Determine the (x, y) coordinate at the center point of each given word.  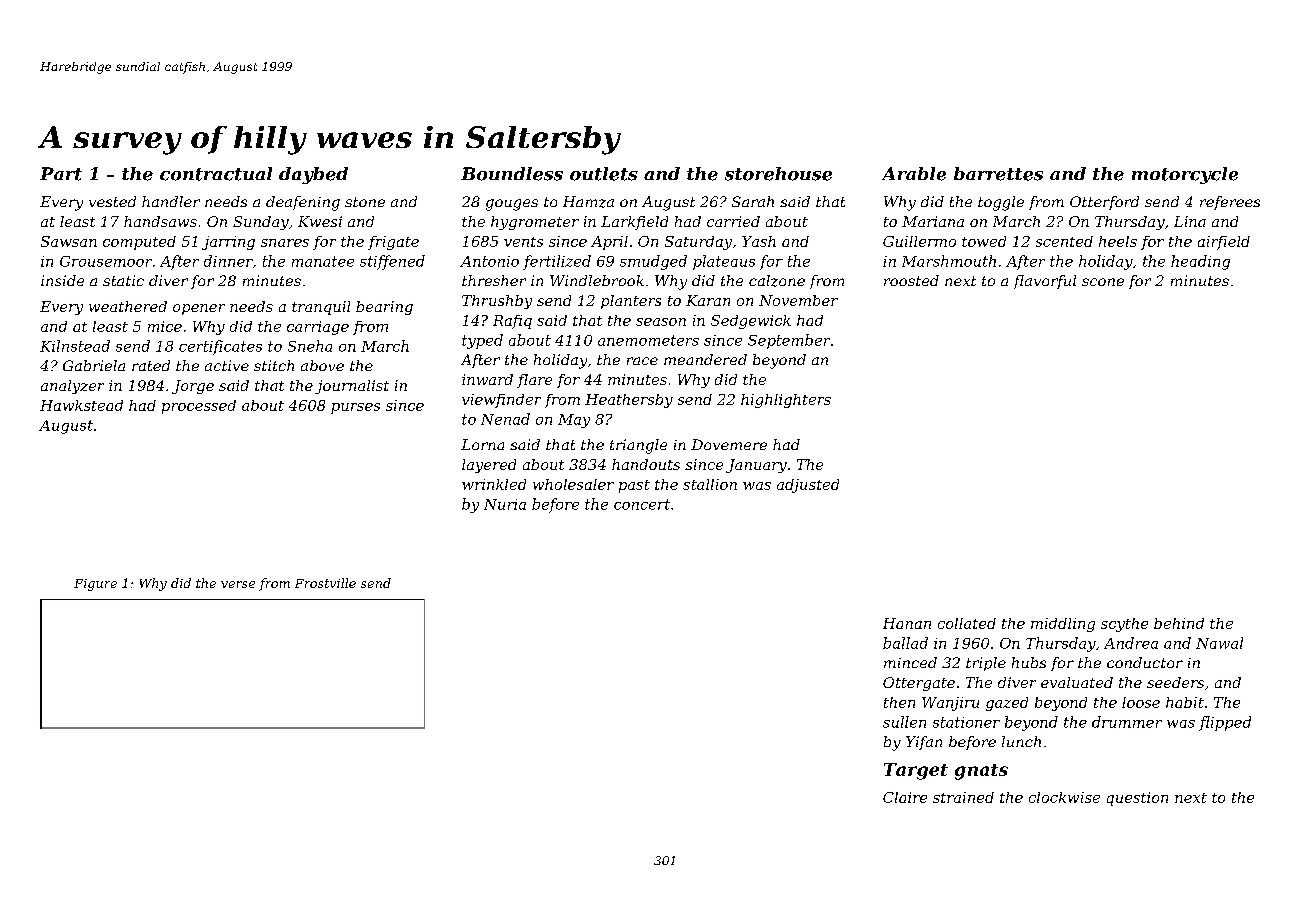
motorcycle (1185, 175)
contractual (216, 174)
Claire (905, 797)
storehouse (778, 174)
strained (963, 797)
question (1137, 799)
